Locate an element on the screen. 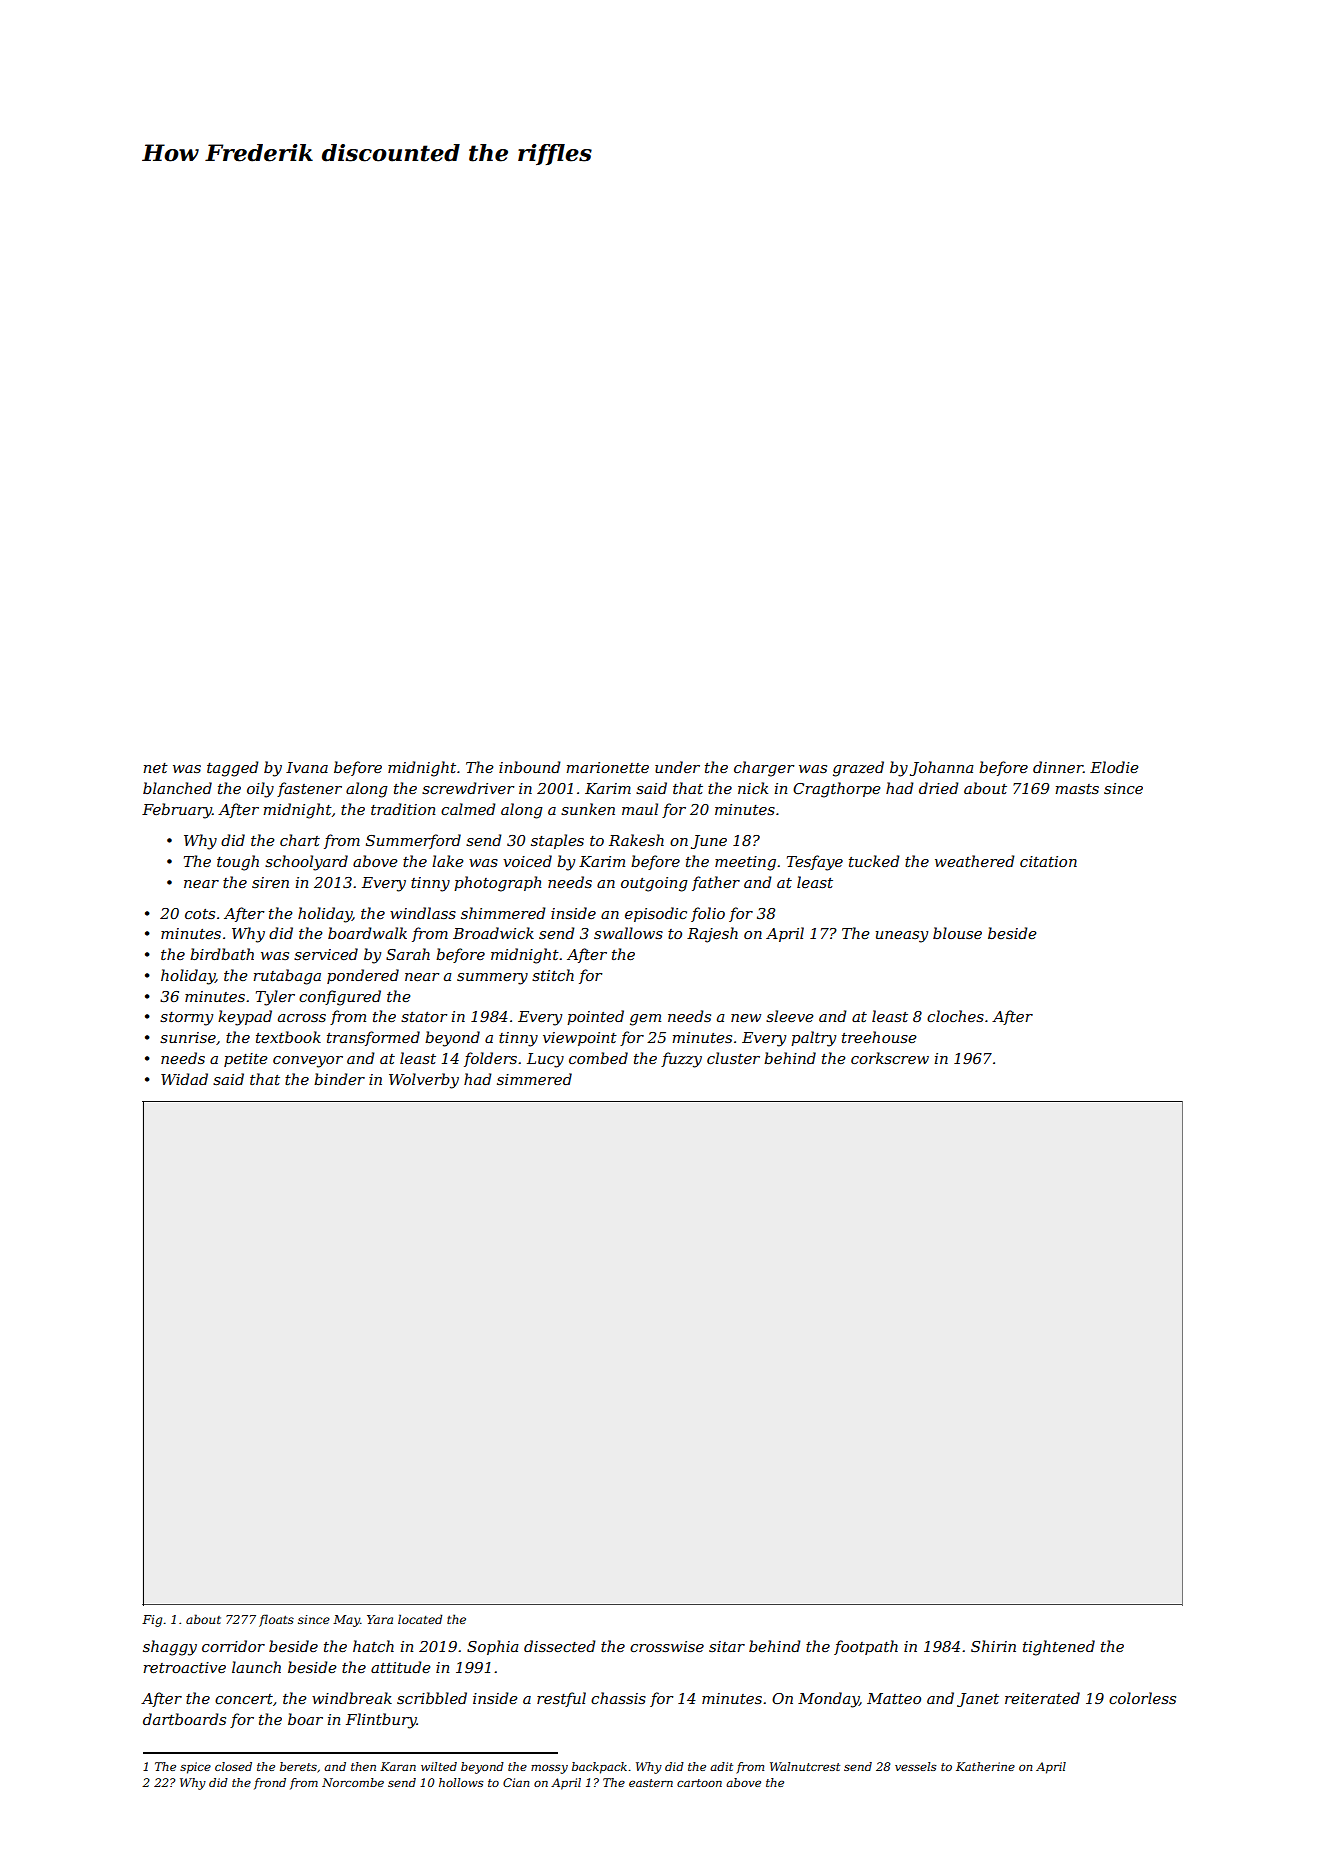 This screenshot has width=1326, height=1875. berets is located at coordinates (298, 1766).
